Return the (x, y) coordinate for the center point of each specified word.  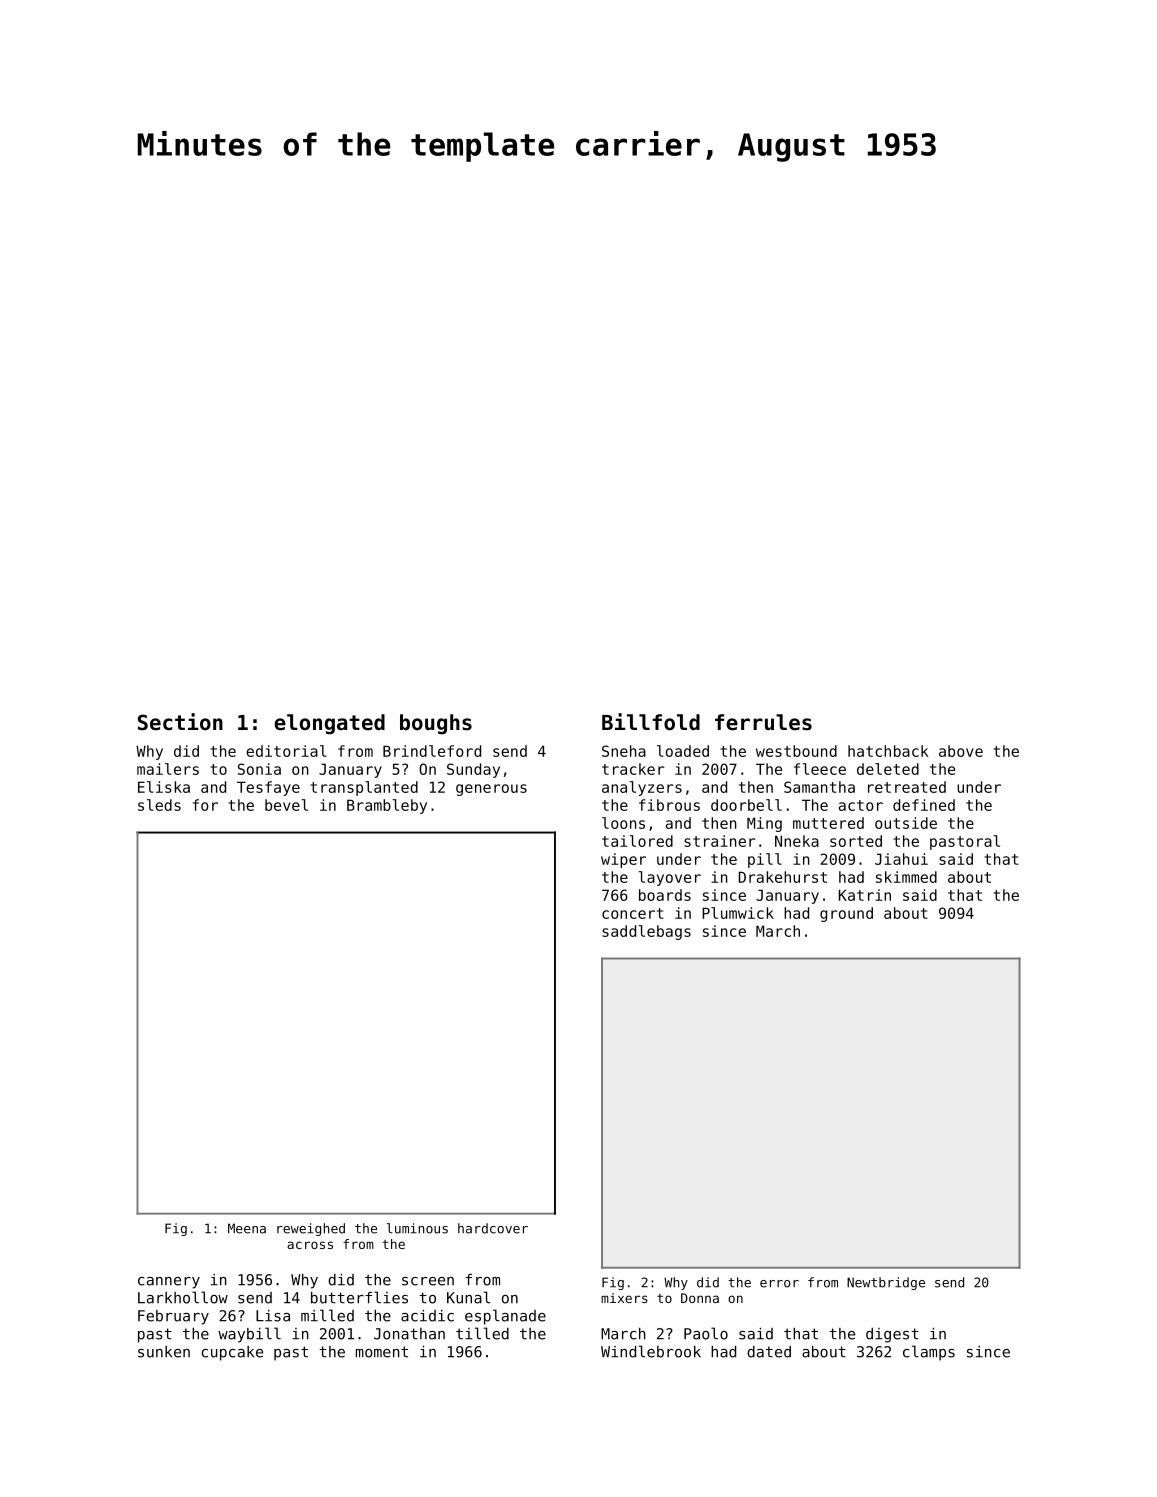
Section (180, 722)
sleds (159, 805)
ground (846, 914)
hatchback (888, 751)
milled (327, 1315)
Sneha (624, 751)
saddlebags (646, 932)
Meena (247, 1228)
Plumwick (738, 913)
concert (633, 913)
